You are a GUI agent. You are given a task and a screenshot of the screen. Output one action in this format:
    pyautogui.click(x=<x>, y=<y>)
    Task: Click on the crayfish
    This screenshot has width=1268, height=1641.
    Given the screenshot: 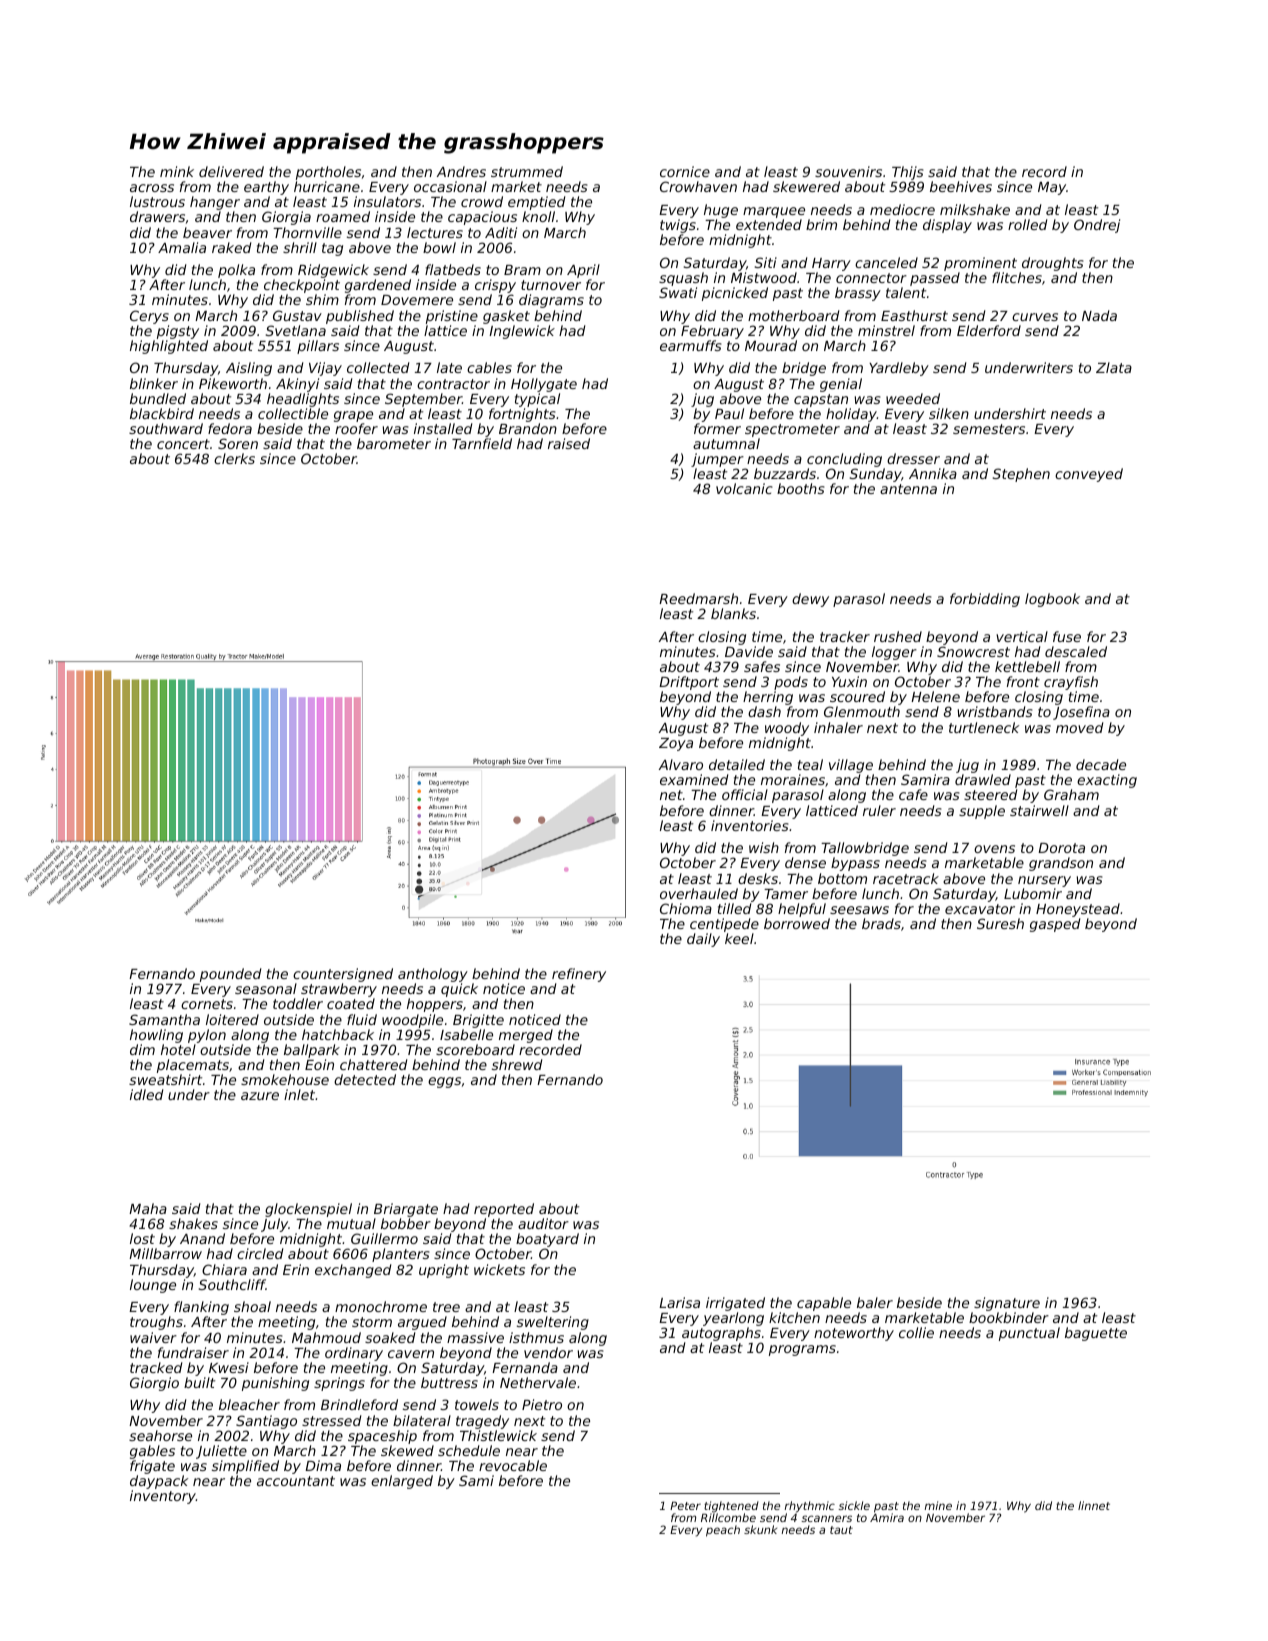 What is the action you would take?
    pyautogui.click(x=1071, y=683)
